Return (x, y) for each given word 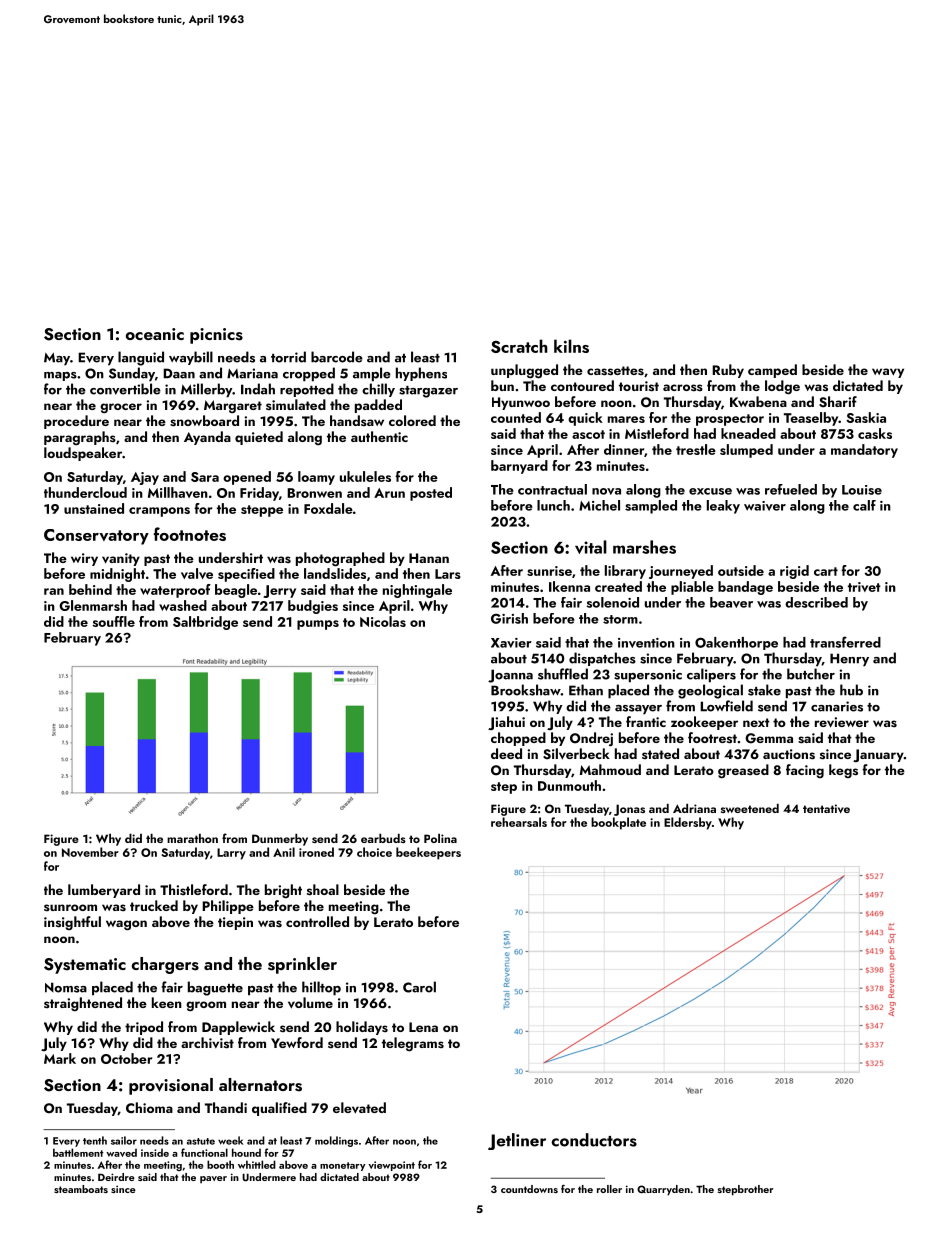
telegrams (413, 1044)
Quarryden (663, 1190)
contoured (582, 385)
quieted (259, 438)
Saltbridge (205, 623)
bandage (745, 588)
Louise (862, 490)
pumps (318, 625)
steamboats (81, 1189)
